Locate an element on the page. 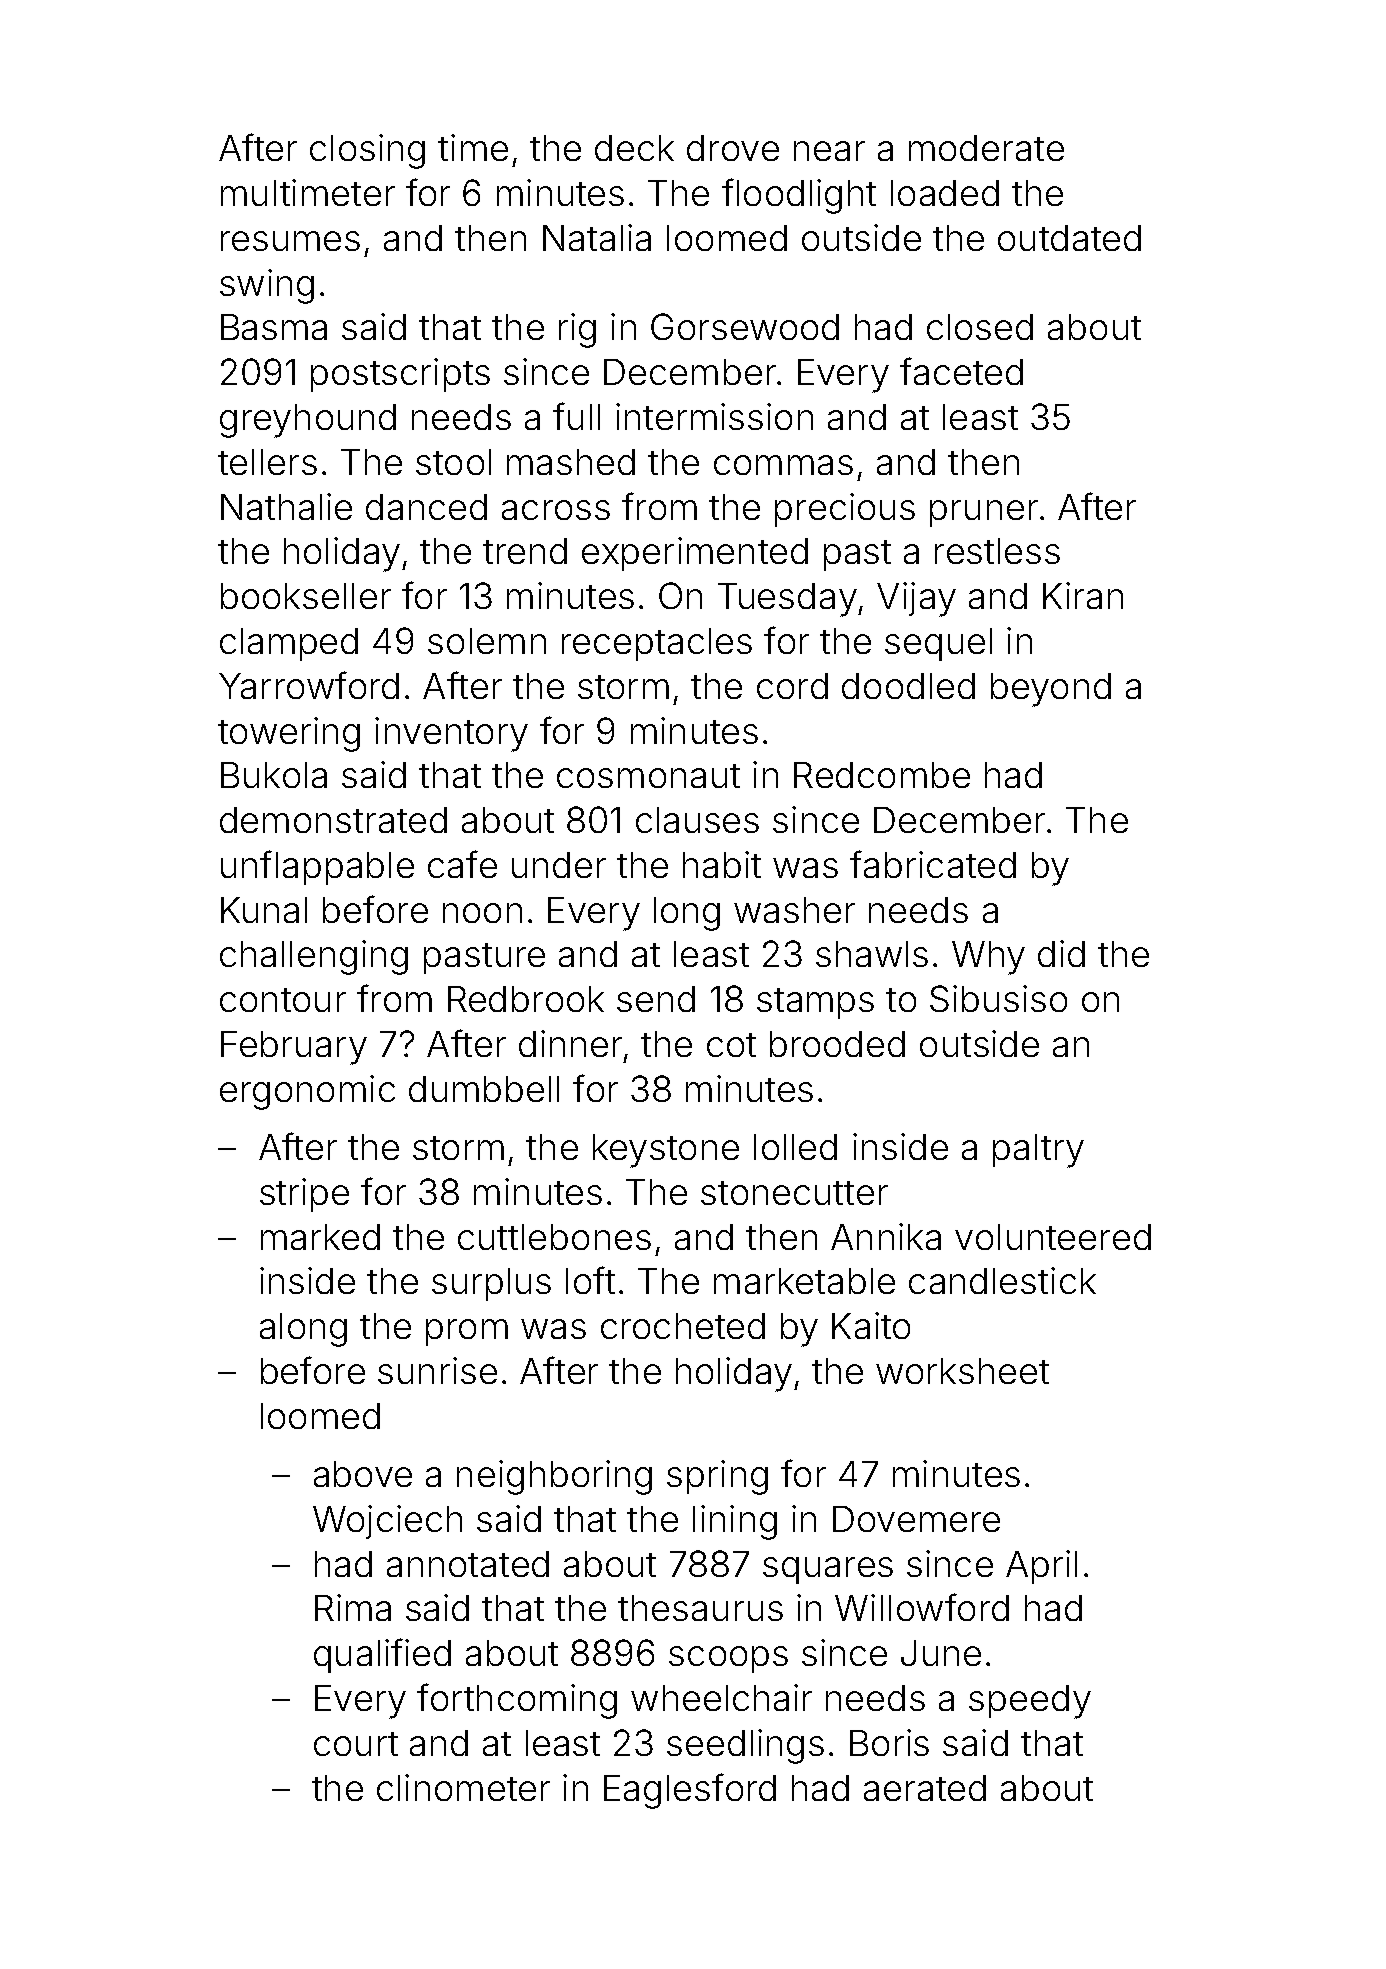 The height and width of the image is (1969, 1386). court is located at coordinates (356, 1744).
